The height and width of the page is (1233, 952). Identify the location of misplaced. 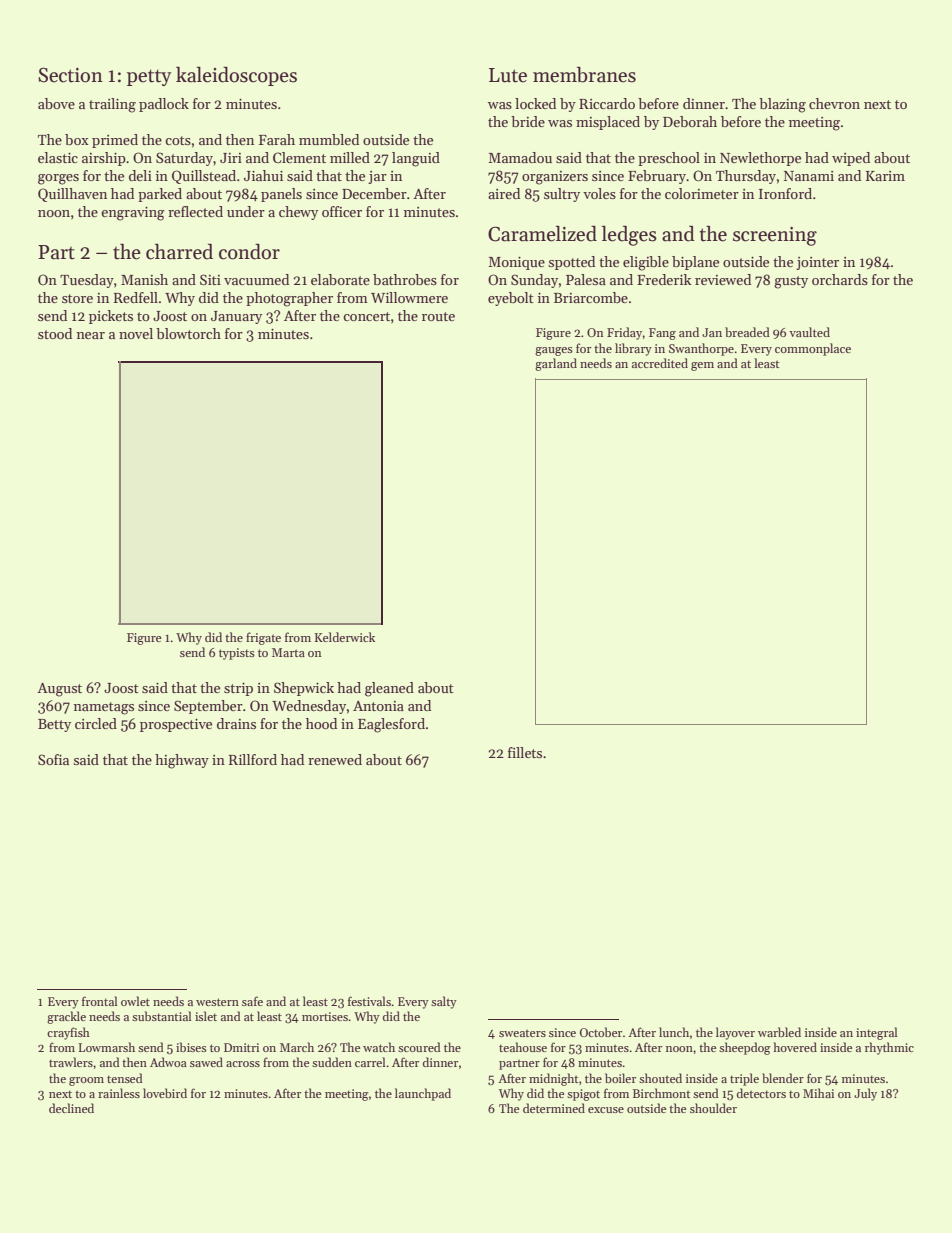
(608, 123).
